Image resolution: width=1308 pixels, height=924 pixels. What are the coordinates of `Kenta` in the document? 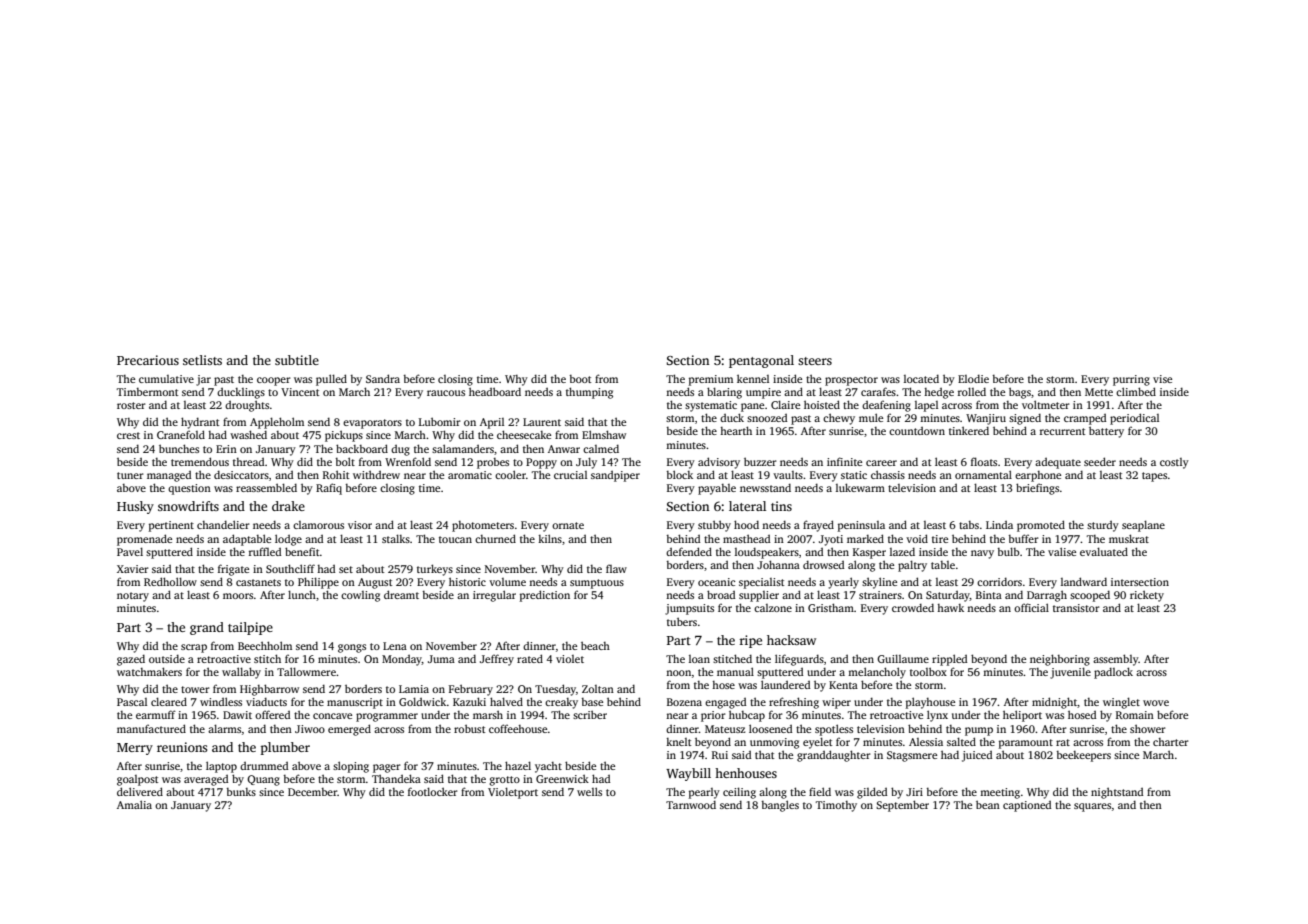 It's located at (843, 685).
